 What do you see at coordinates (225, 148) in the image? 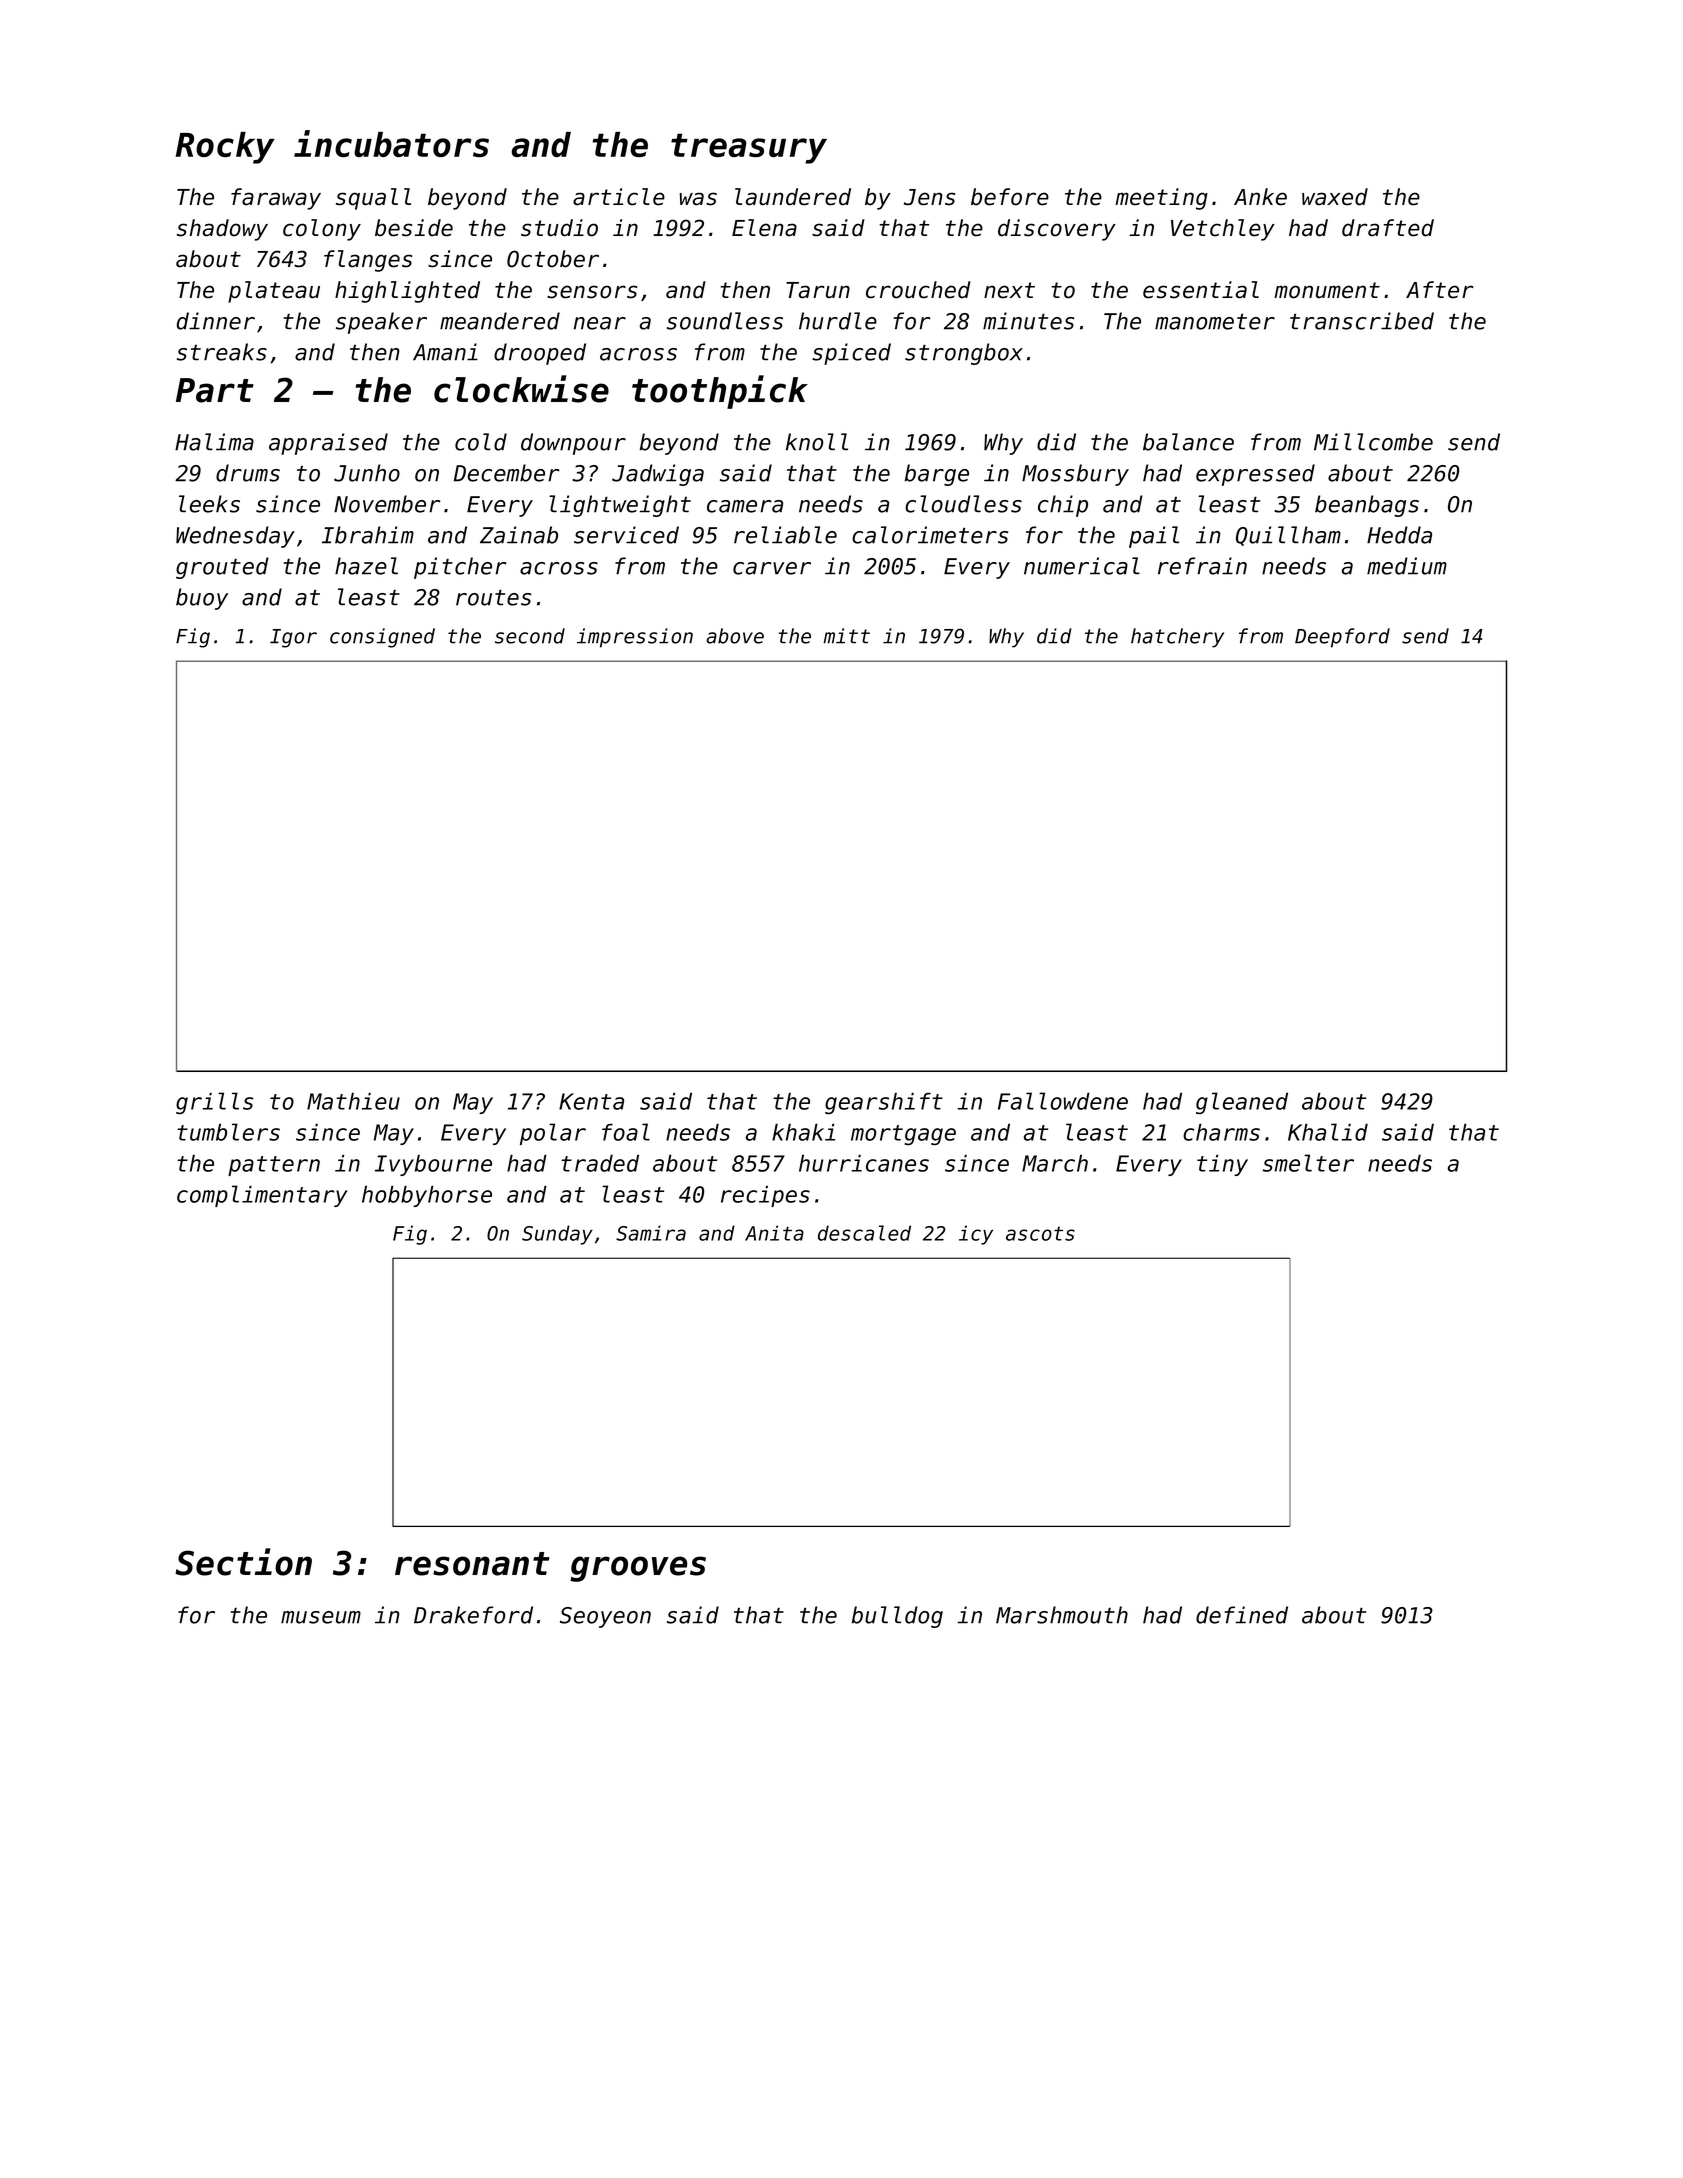
I see `Rocky` at bounding box center [225, 148].
